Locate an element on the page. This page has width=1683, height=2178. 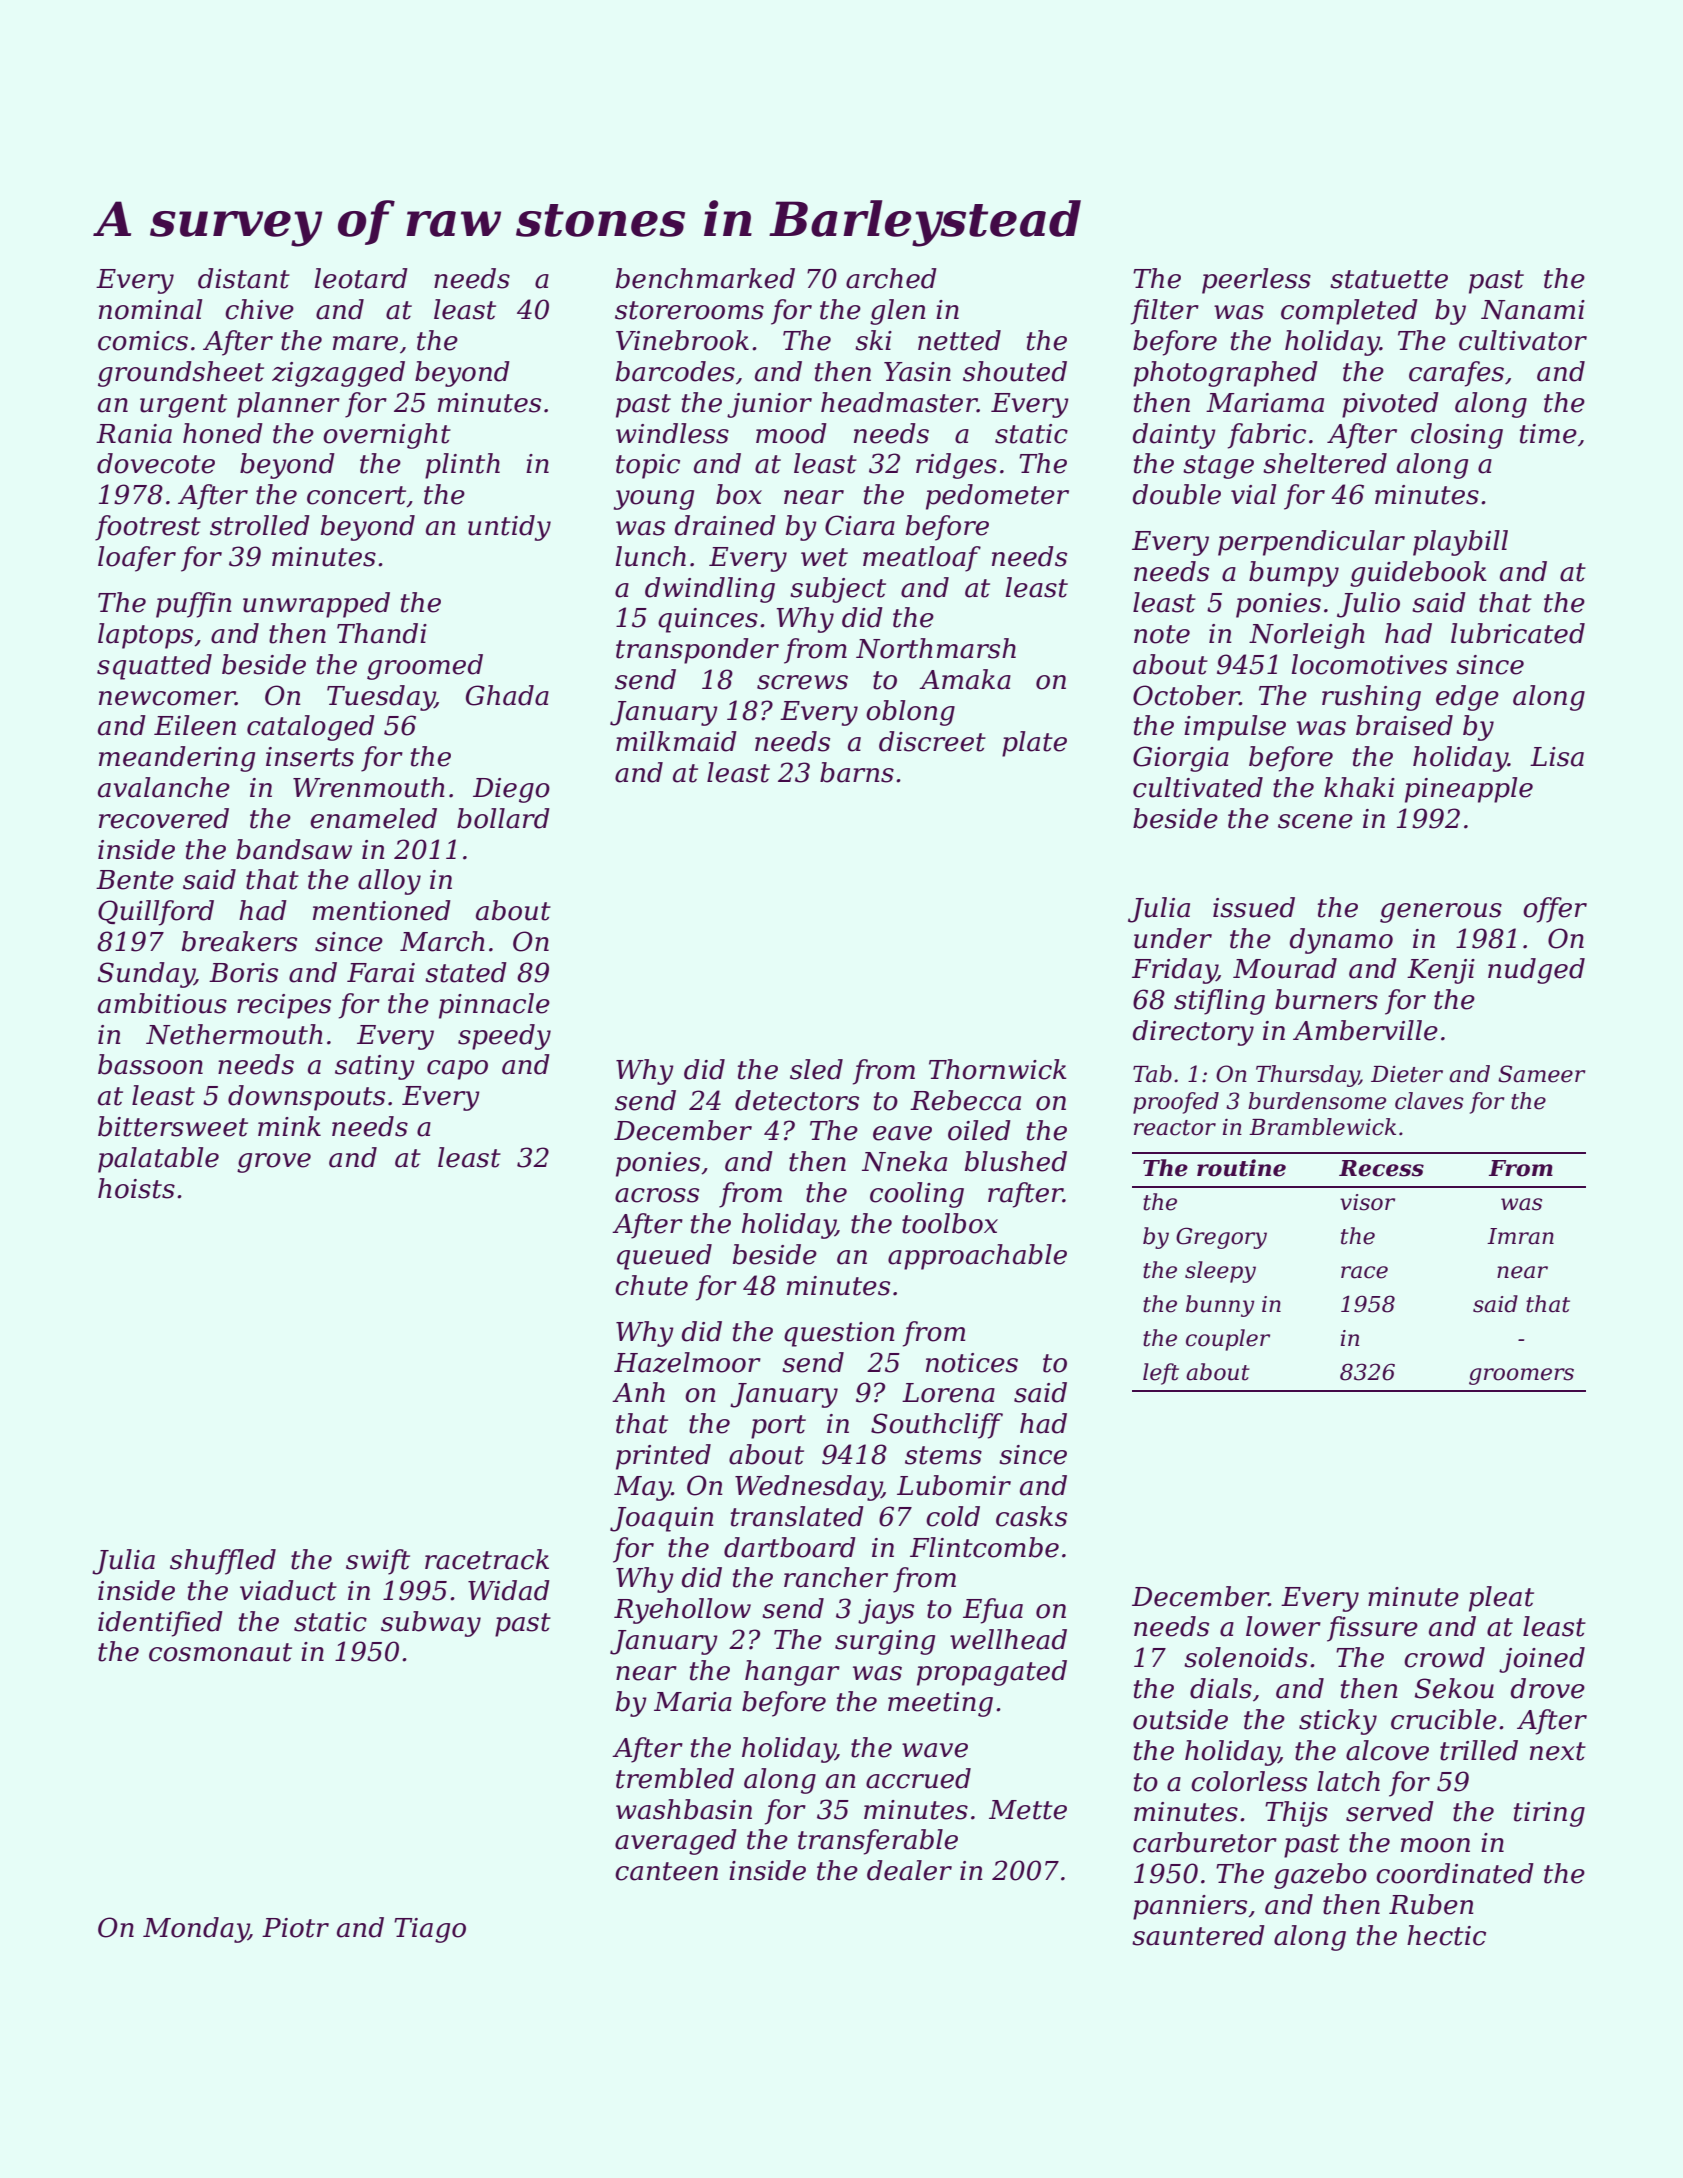
shuffled is located at coordinates (223, 1562).
